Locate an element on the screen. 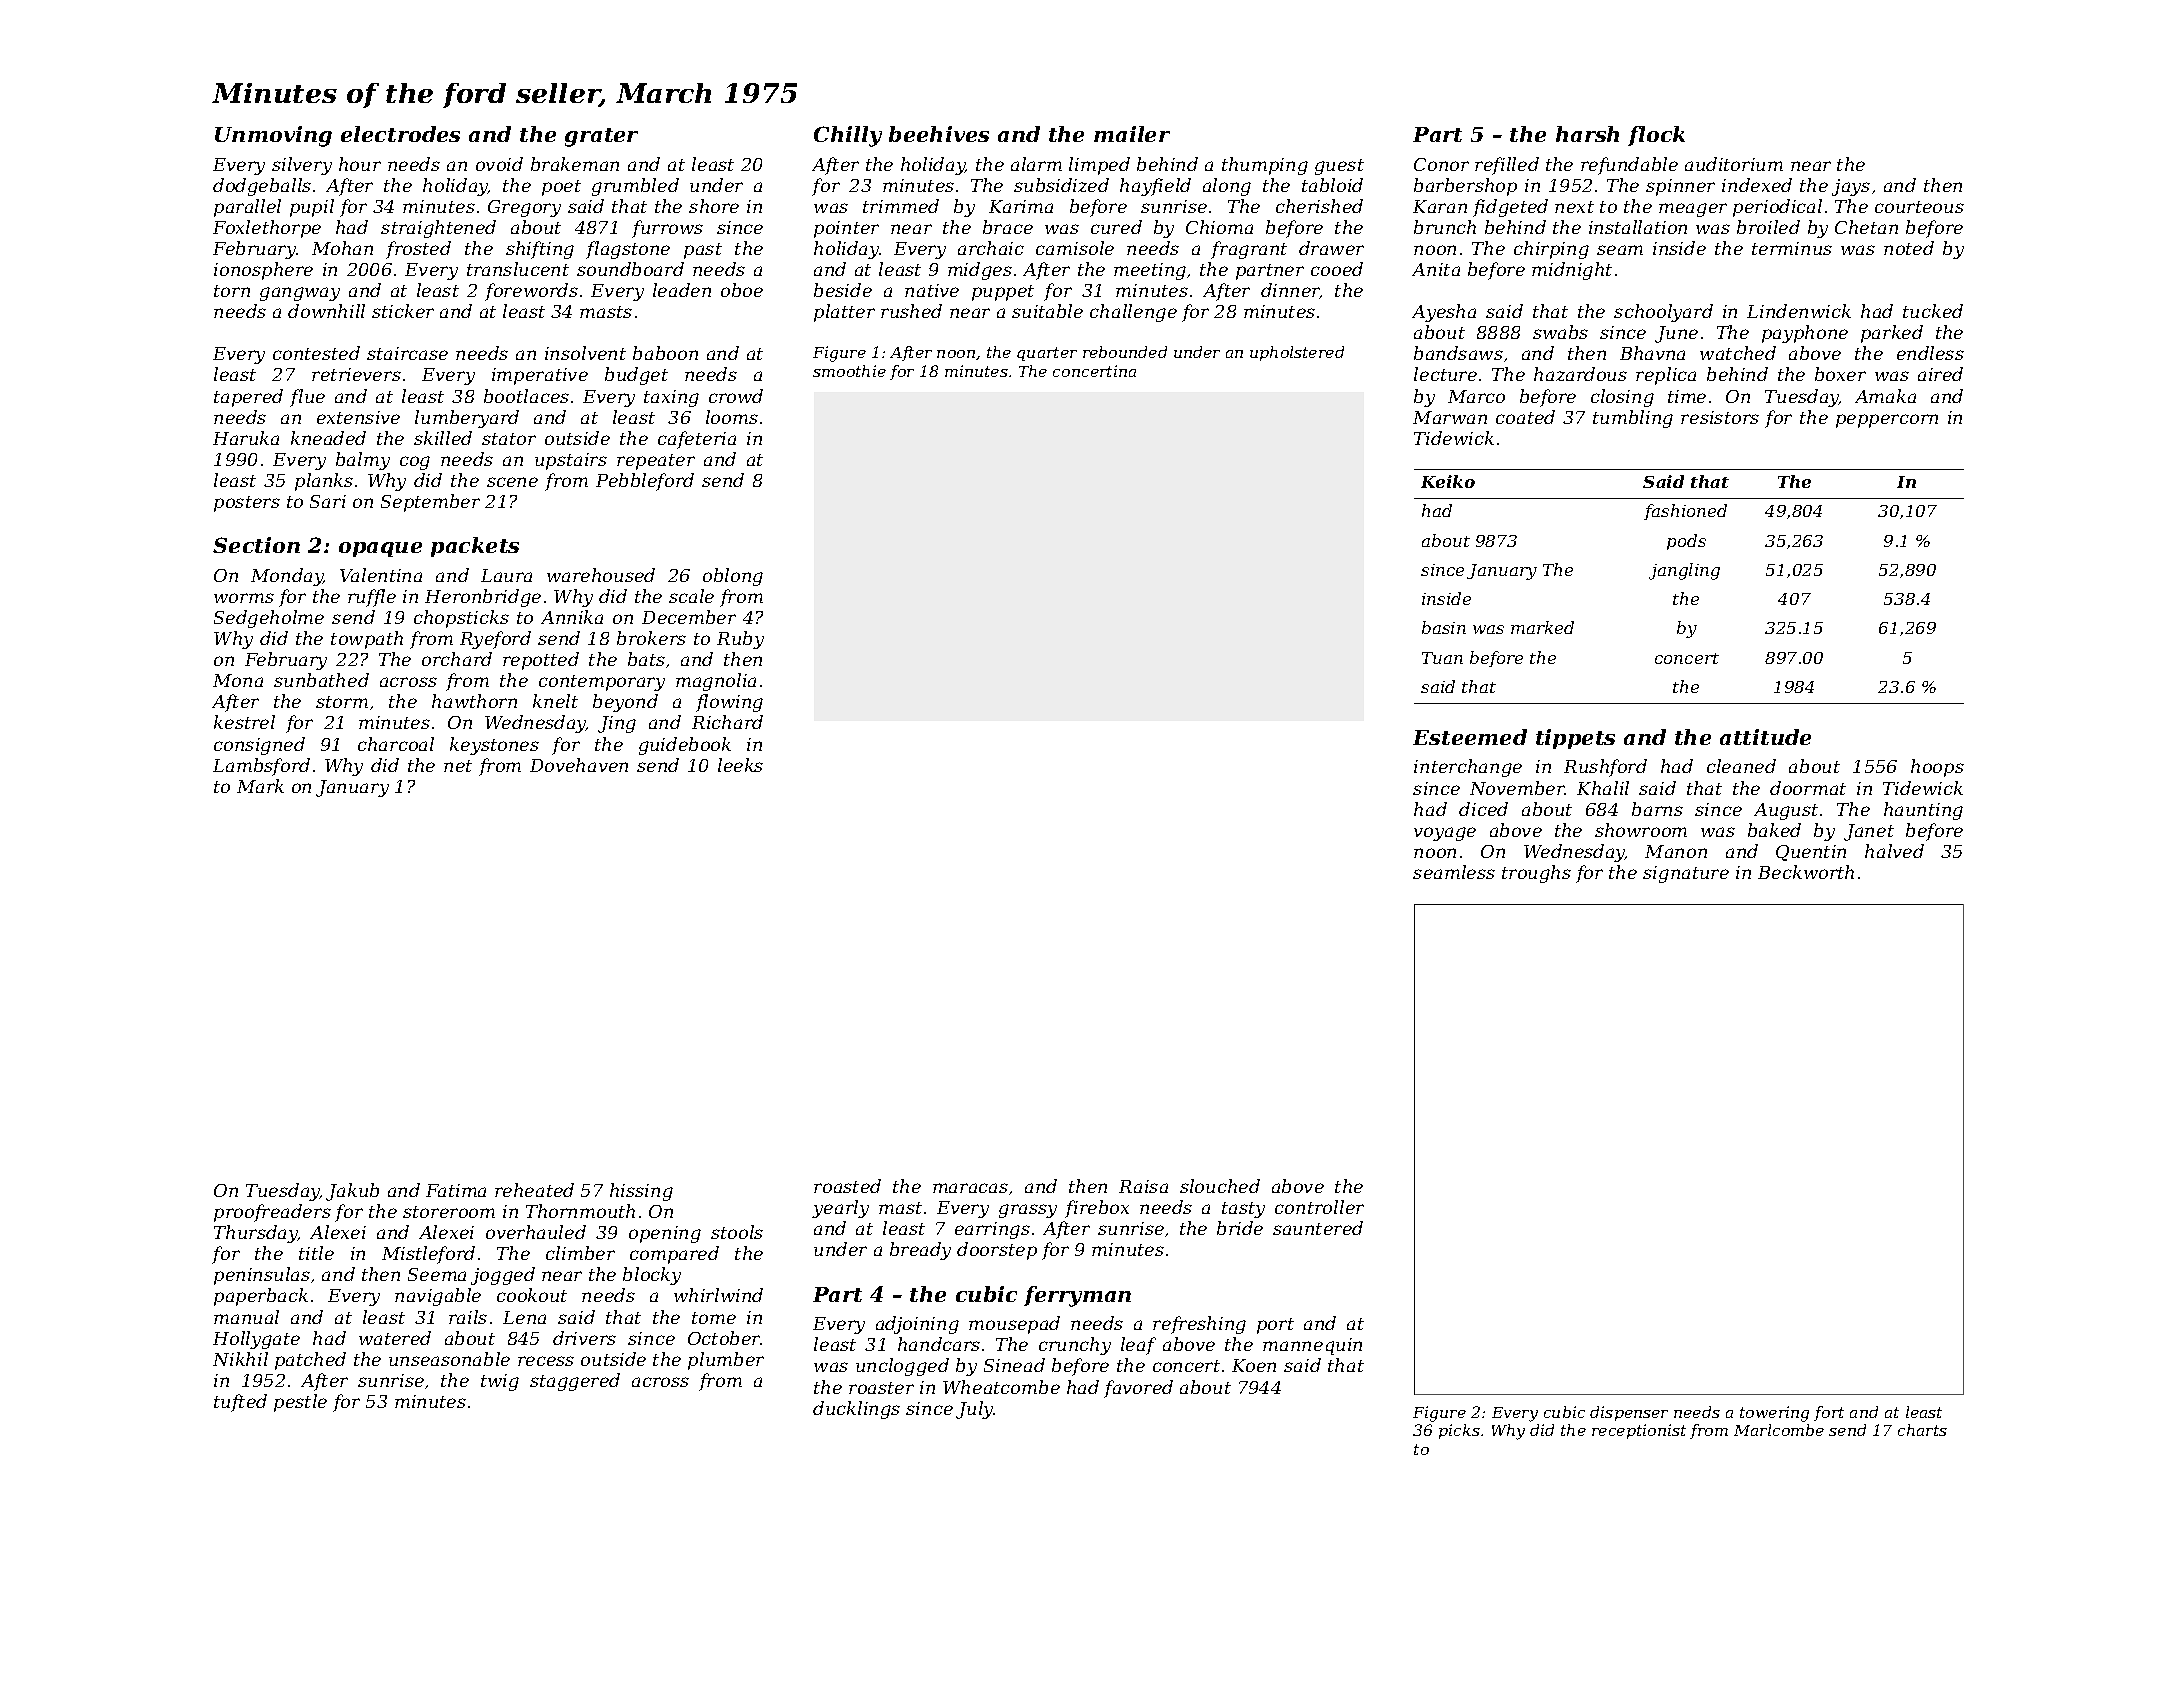 Image resolution: width=2178 pixels, height=1683 pixels. brace is located at coordinates (1008, 227).
